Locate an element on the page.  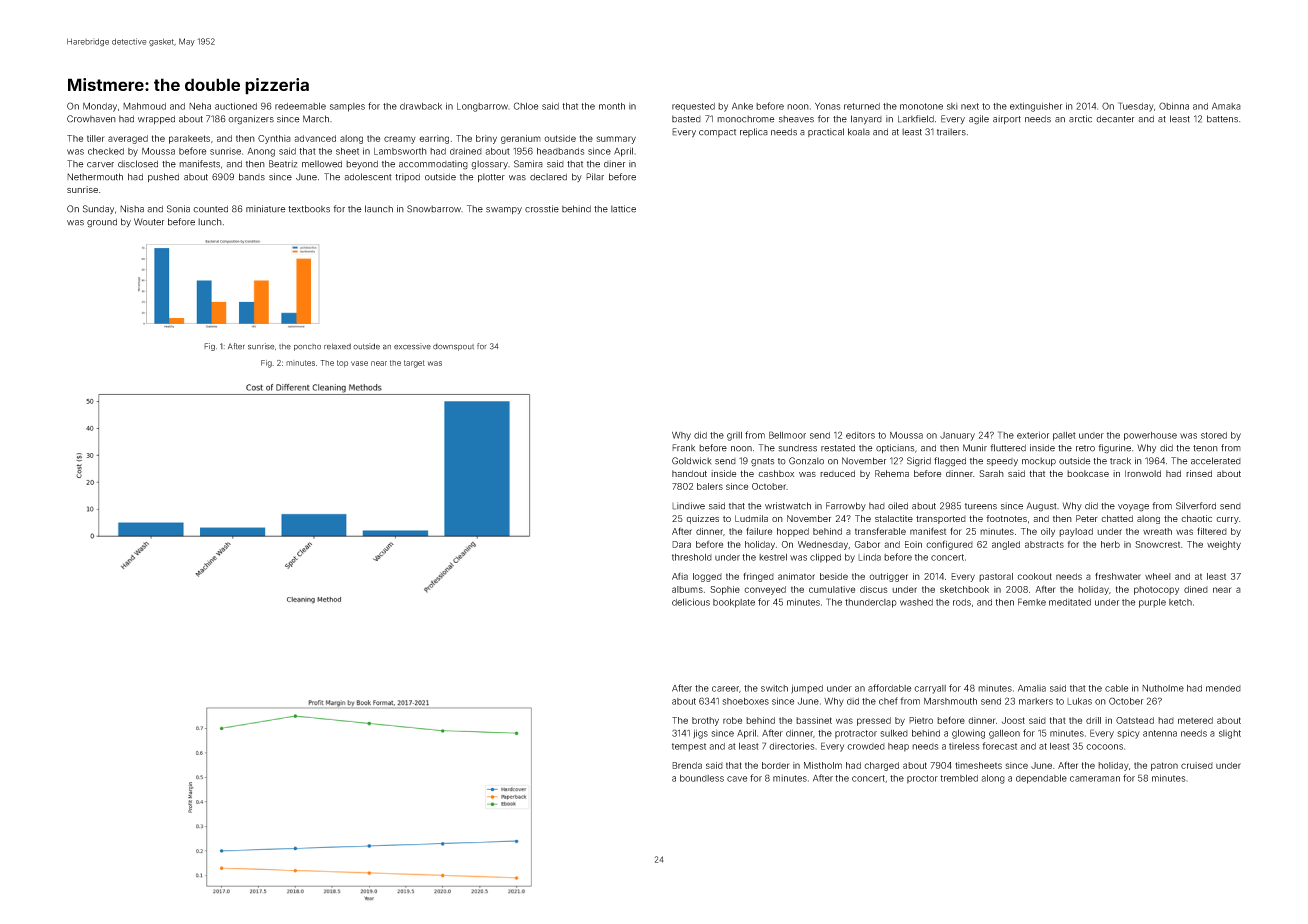
Mahmoud is located at coordinates (144, 106).
